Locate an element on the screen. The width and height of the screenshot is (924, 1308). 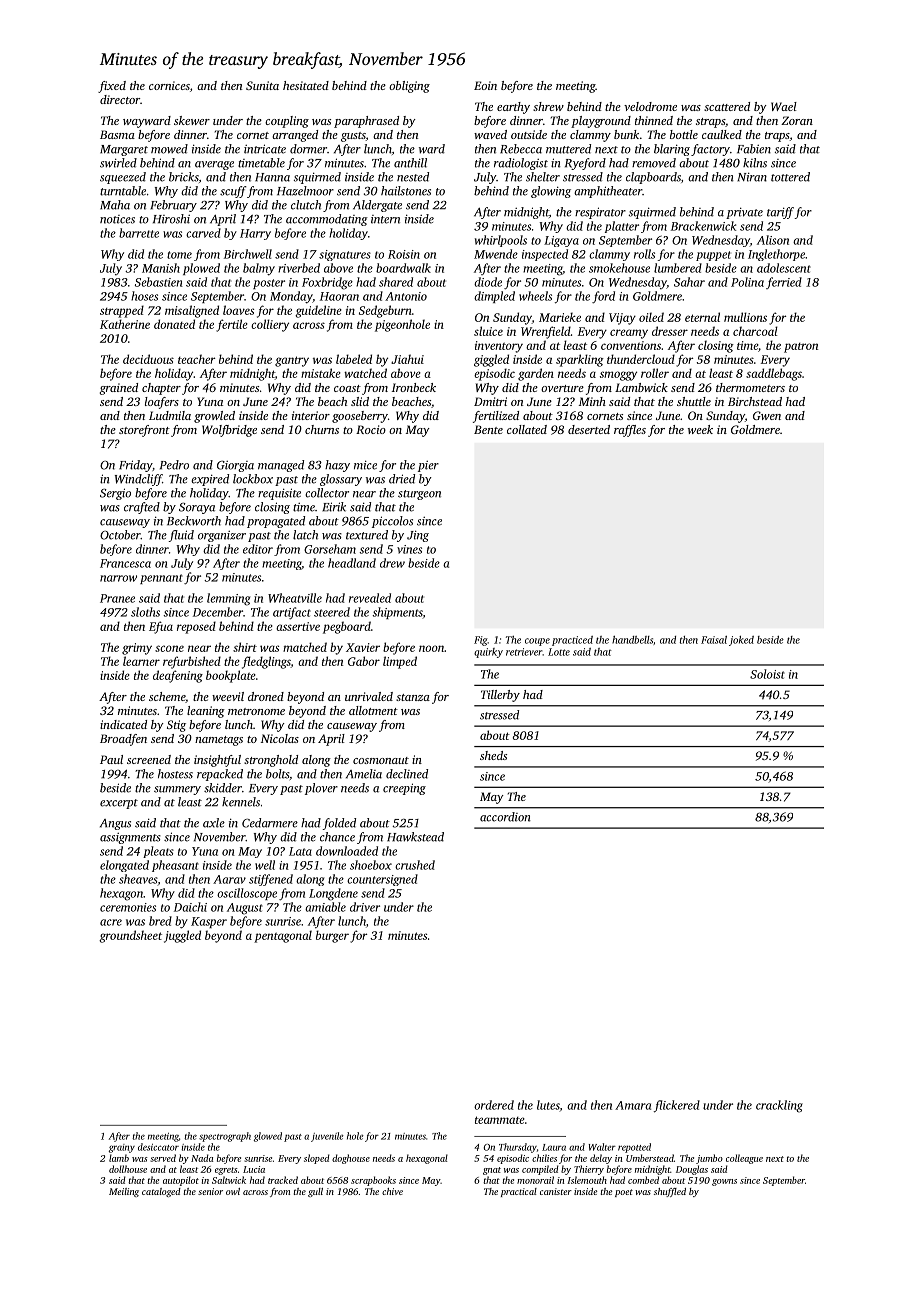
Francesca is located at coordinates (125, 563).
